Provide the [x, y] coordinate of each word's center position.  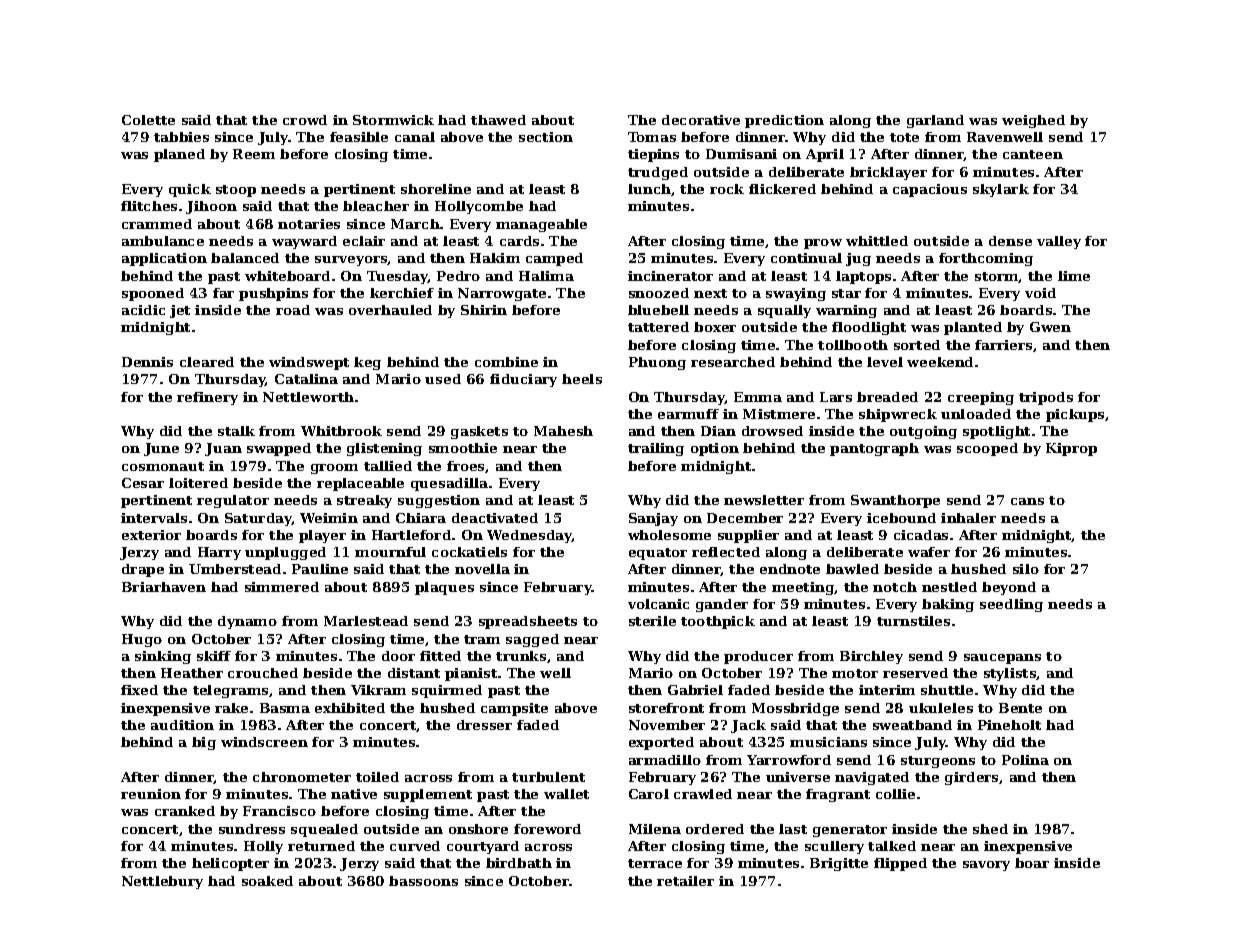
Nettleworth [308, 397]
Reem [254, 154]
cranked [185, 811]
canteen [1033, 154]
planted [973, 328]
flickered [782, 189]
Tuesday [397, 277]
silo [1026, 569]
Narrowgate [502, 294]
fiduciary [523, 380]
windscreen [264, 742]
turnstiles [913, 621]
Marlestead [366, 621]
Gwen [1050, 327]
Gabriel [695, 690]
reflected [726, 552]
